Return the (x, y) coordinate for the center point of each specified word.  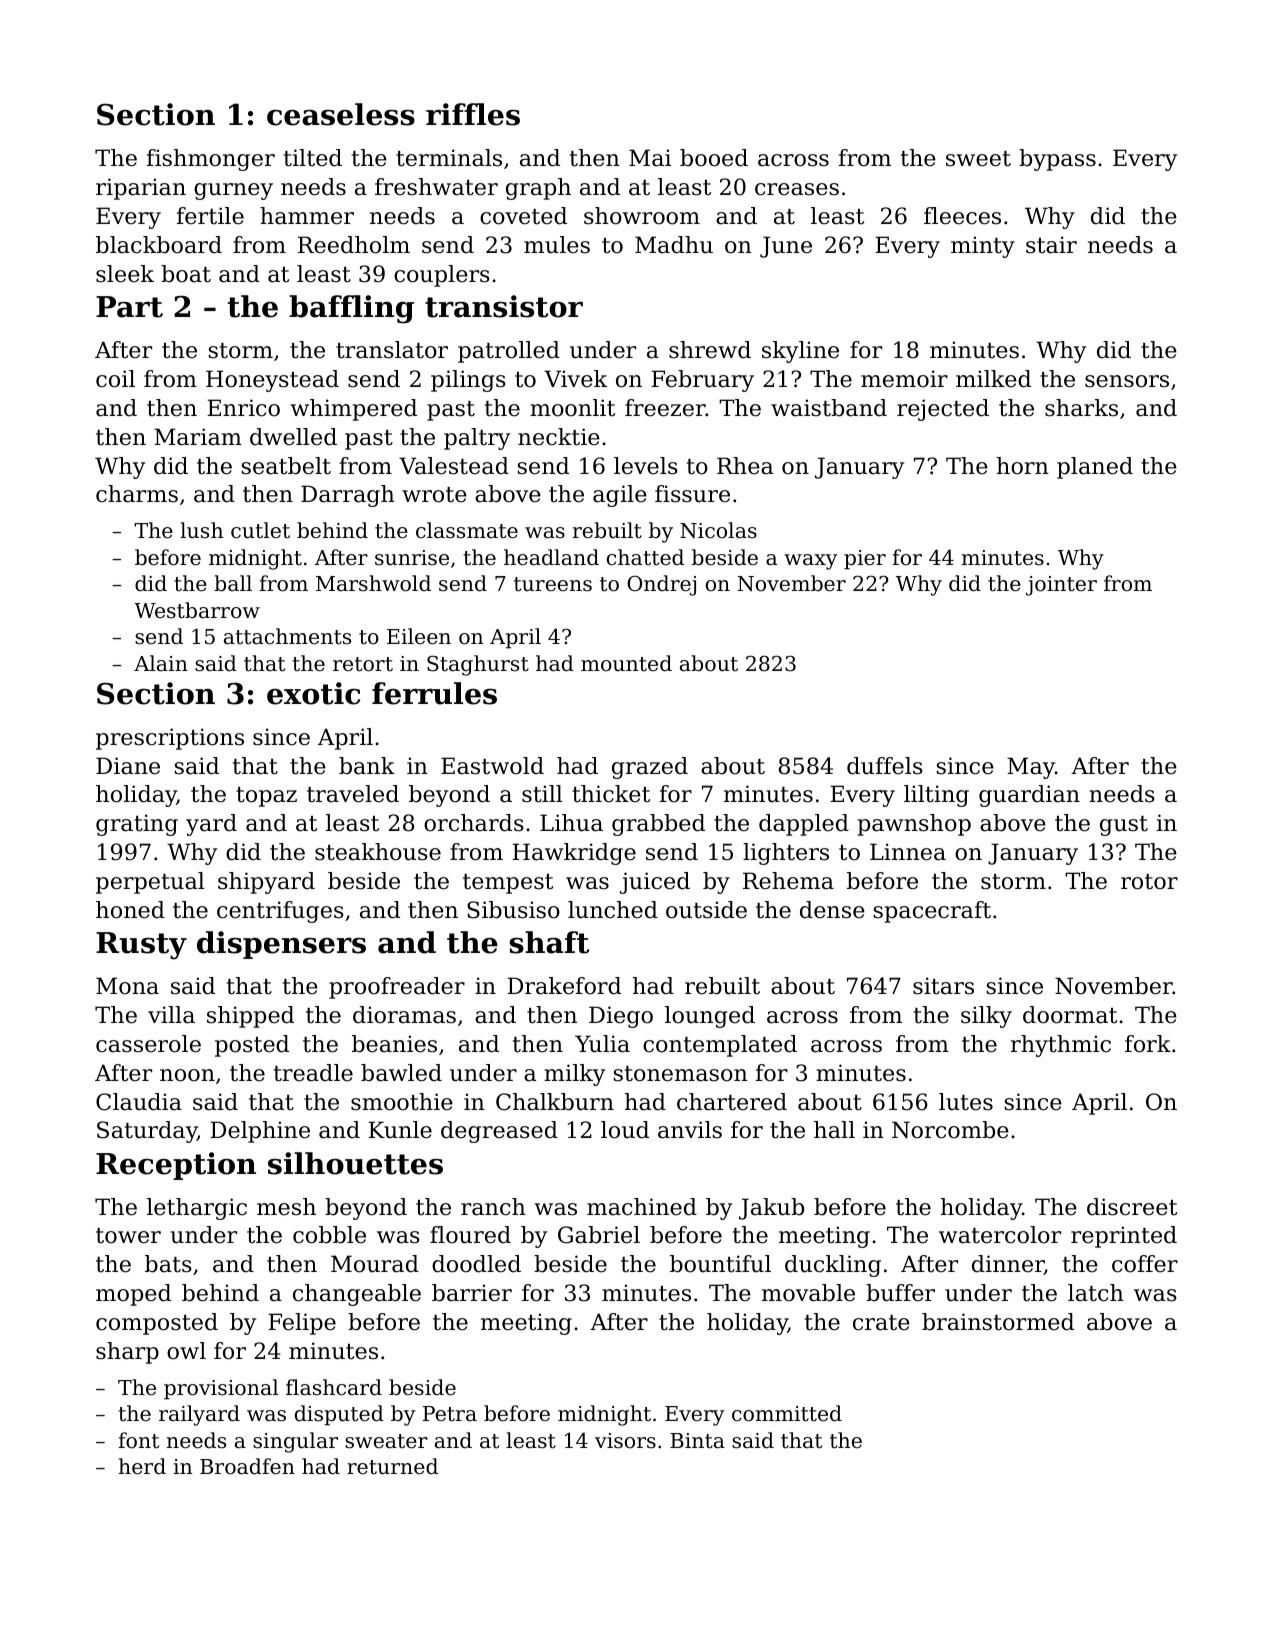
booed (714, 158)
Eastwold (492, 766)
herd (142, 1466)
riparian (141, 189)
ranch (493, 1207)
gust (1124, 826)
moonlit (572, 408)
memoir (904, 379)
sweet (978, 159)
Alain (161, 663)
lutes (966, 1102)
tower (128, 1236)
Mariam (198, 437)
